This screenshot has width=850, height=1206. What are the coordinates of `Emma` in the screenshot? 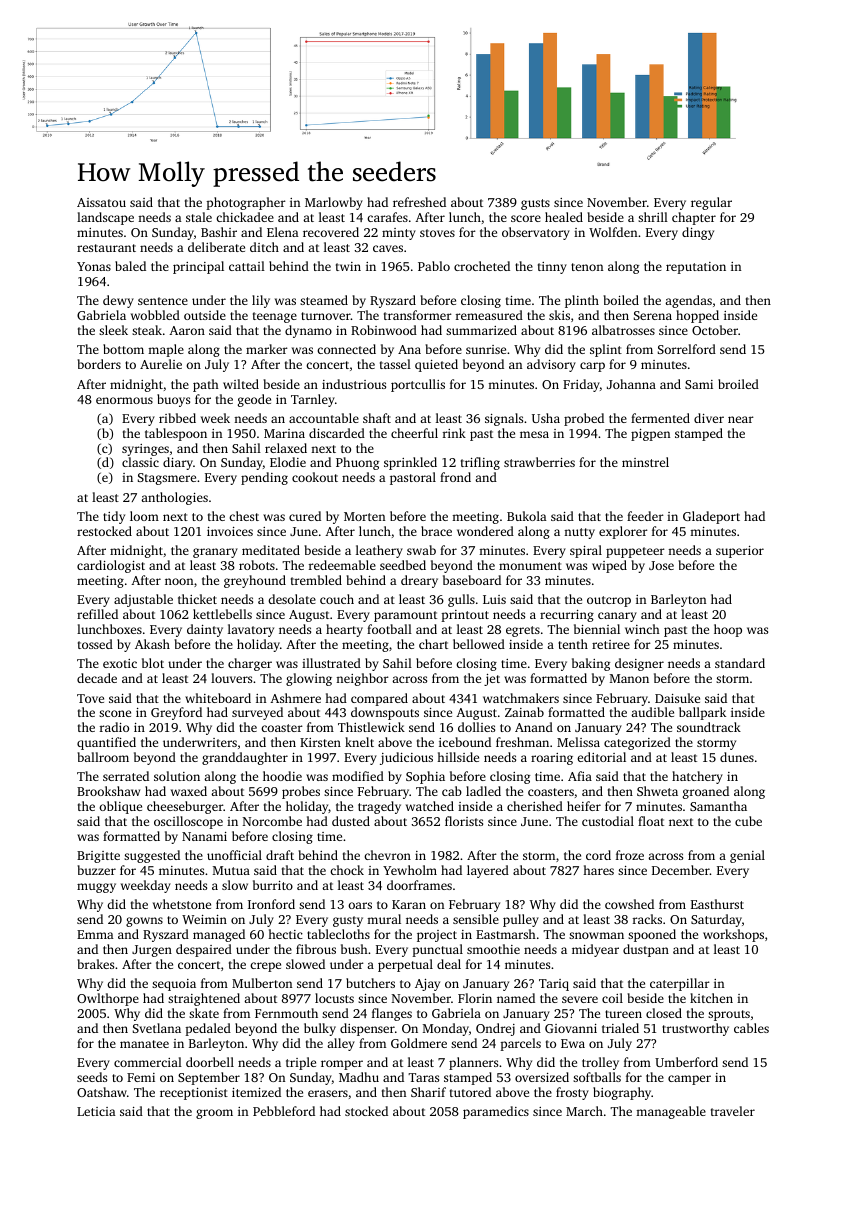 It's located at (95, 934).
